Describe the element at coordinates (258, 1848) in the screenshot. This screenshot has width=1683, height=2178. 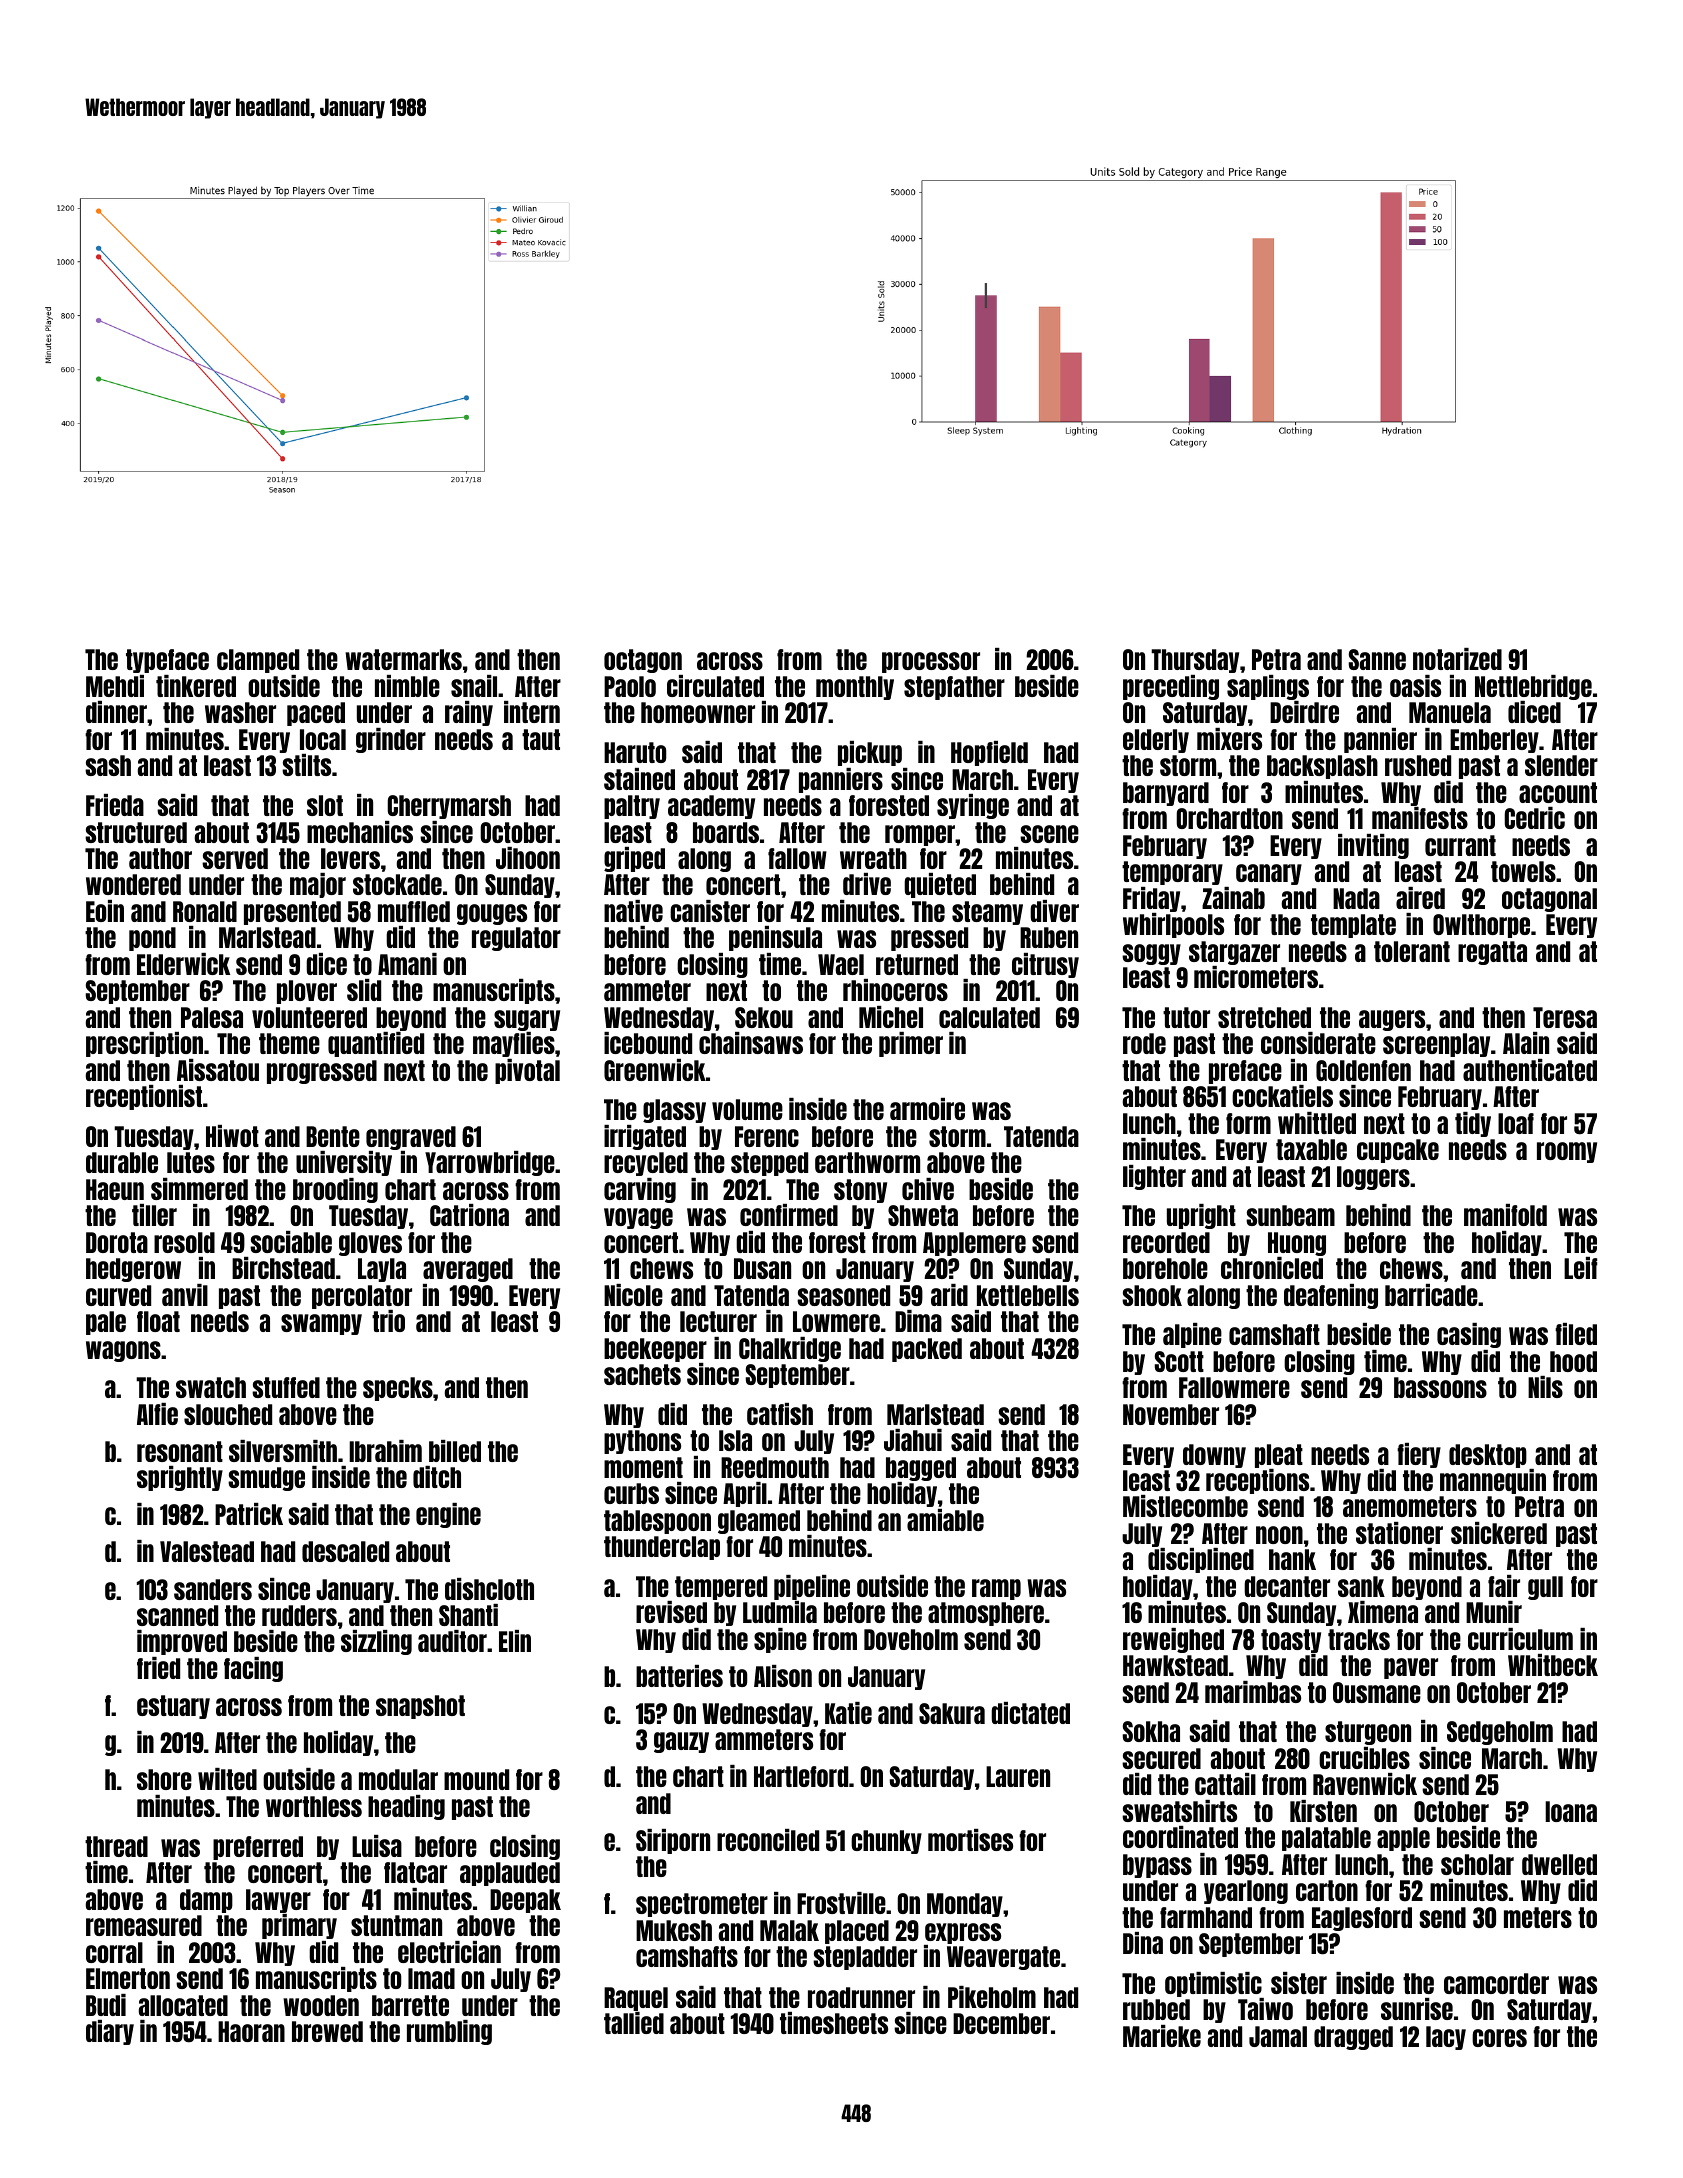
I see `preferred` at that location.
